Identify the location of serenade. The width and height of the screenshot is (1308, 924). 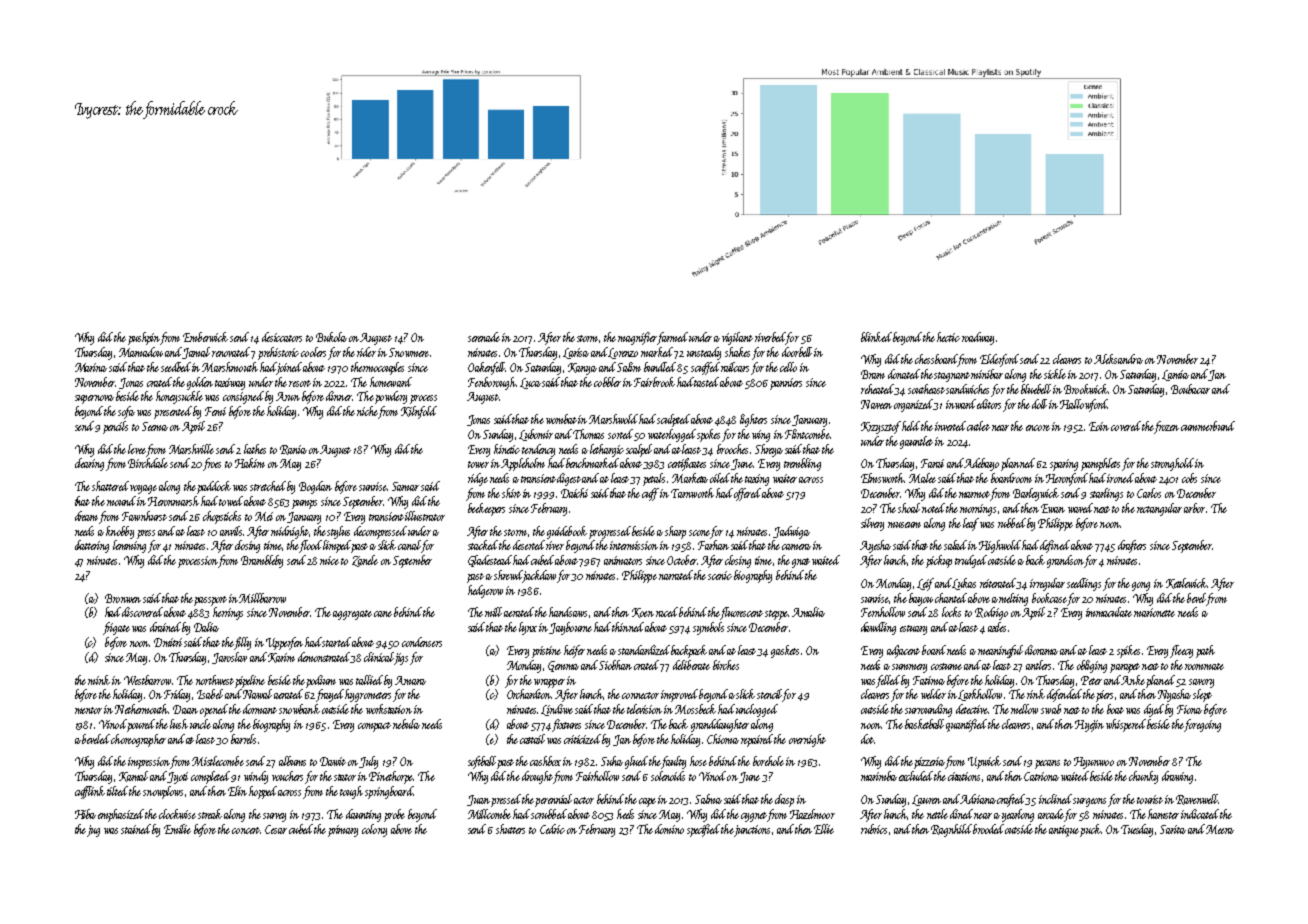
(484, 337).
